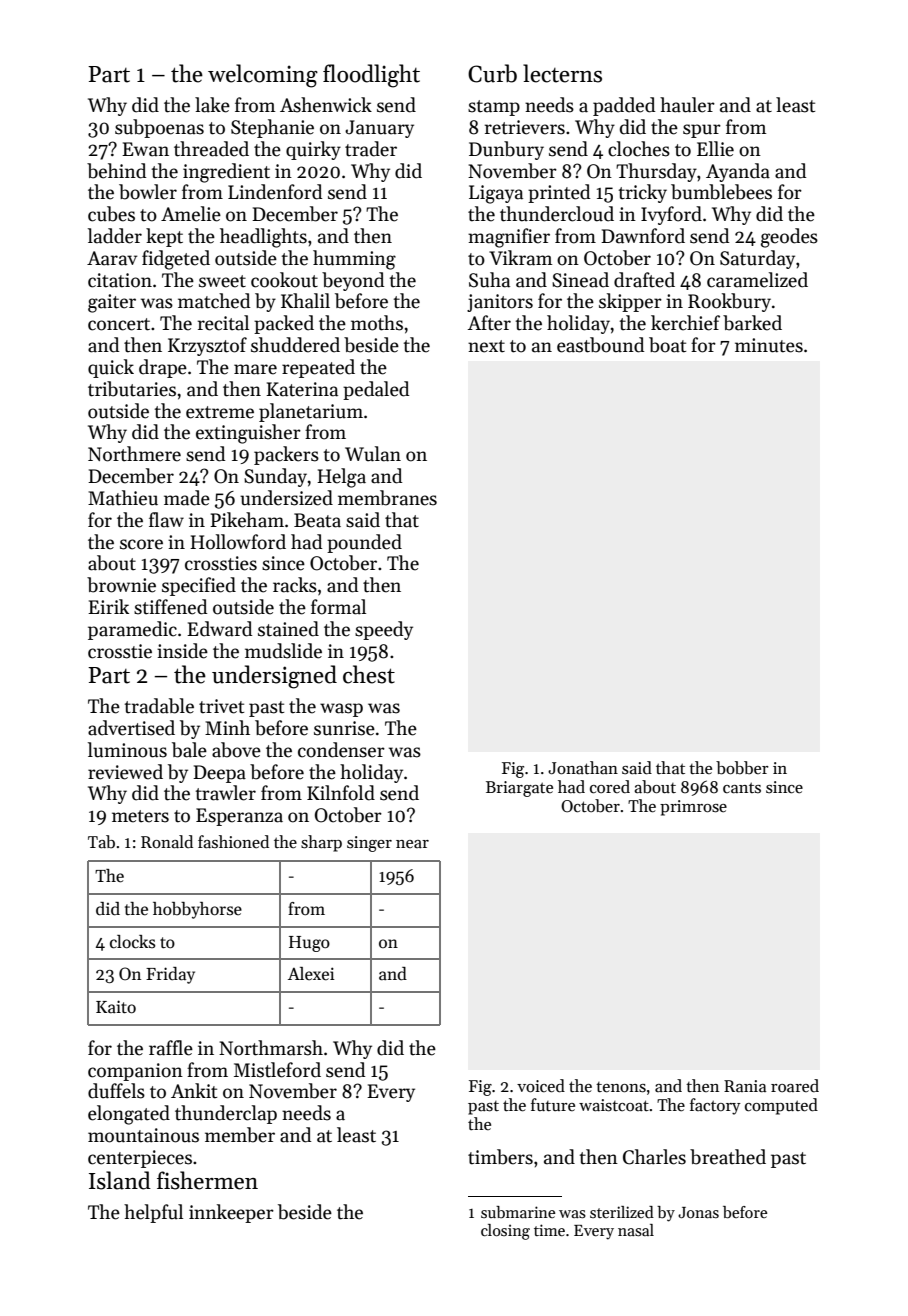 This image has width=908, height=1316. What do you see at coordinates (170, 975) in the image?
I see `Friday` at bounding box center [170, 975].
